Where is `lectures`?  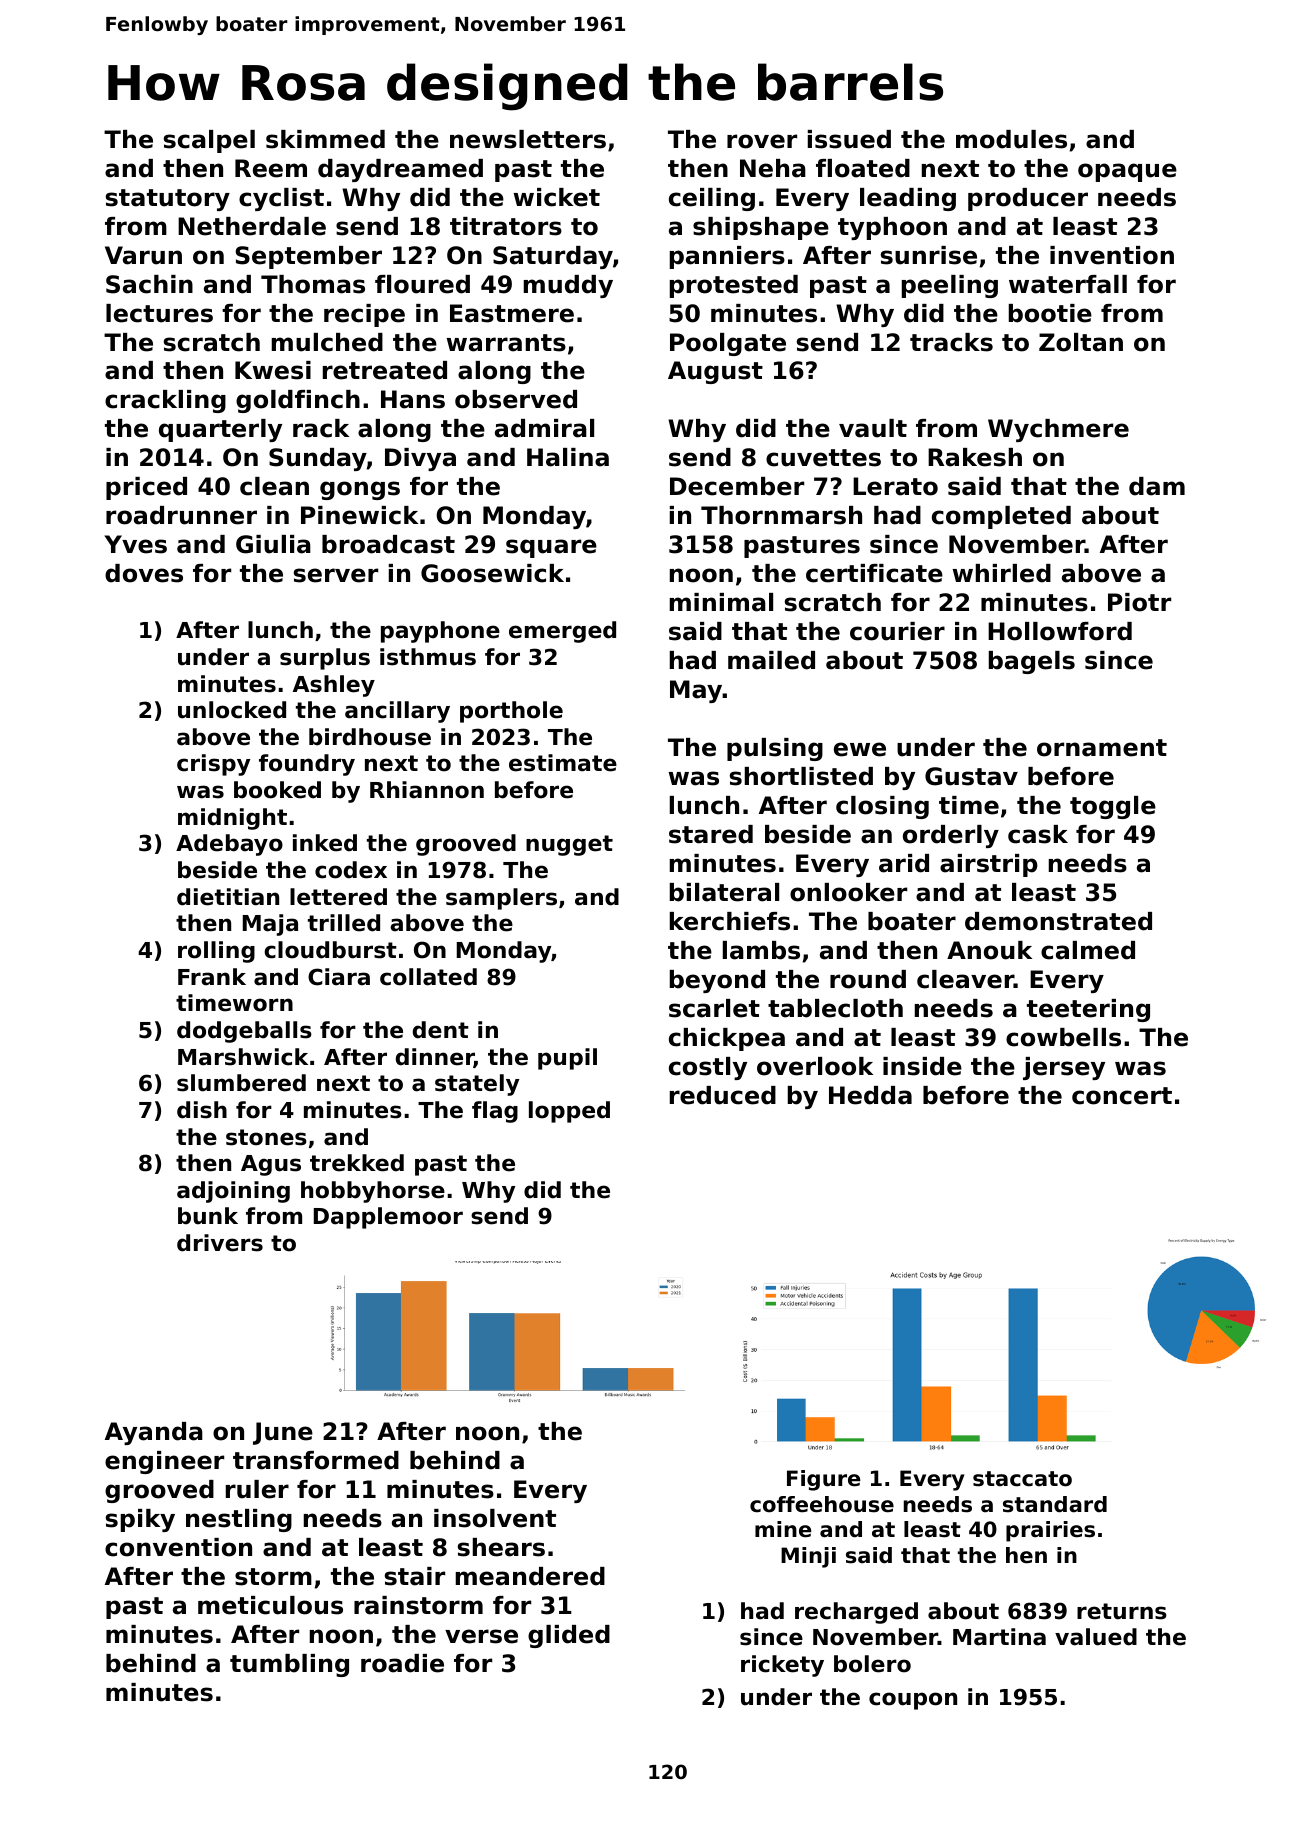 lectures is located at coordinates (159, 313).
